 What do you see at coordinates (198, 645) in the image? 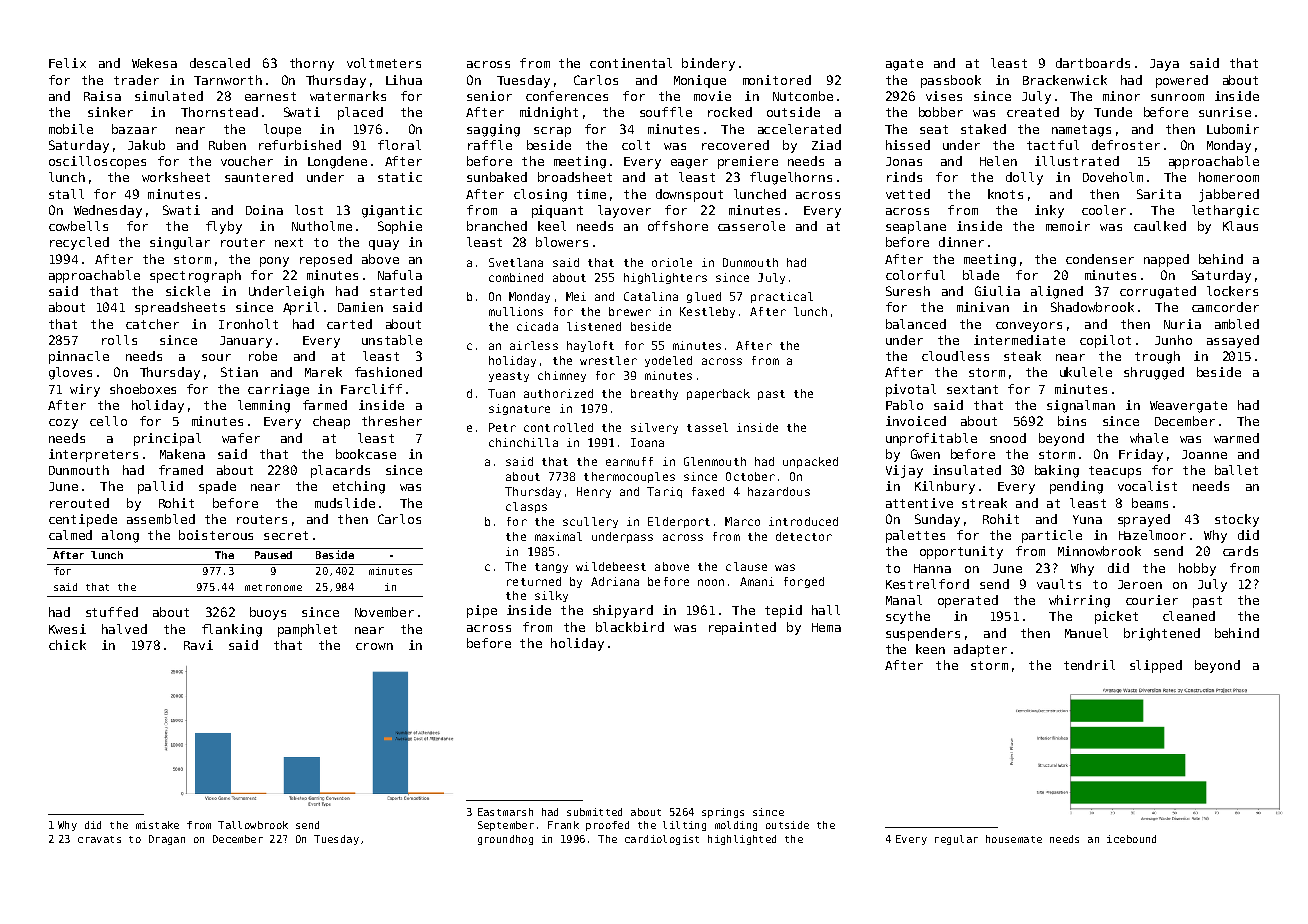
I see `Ravi` at bounding box center [198, 645].
